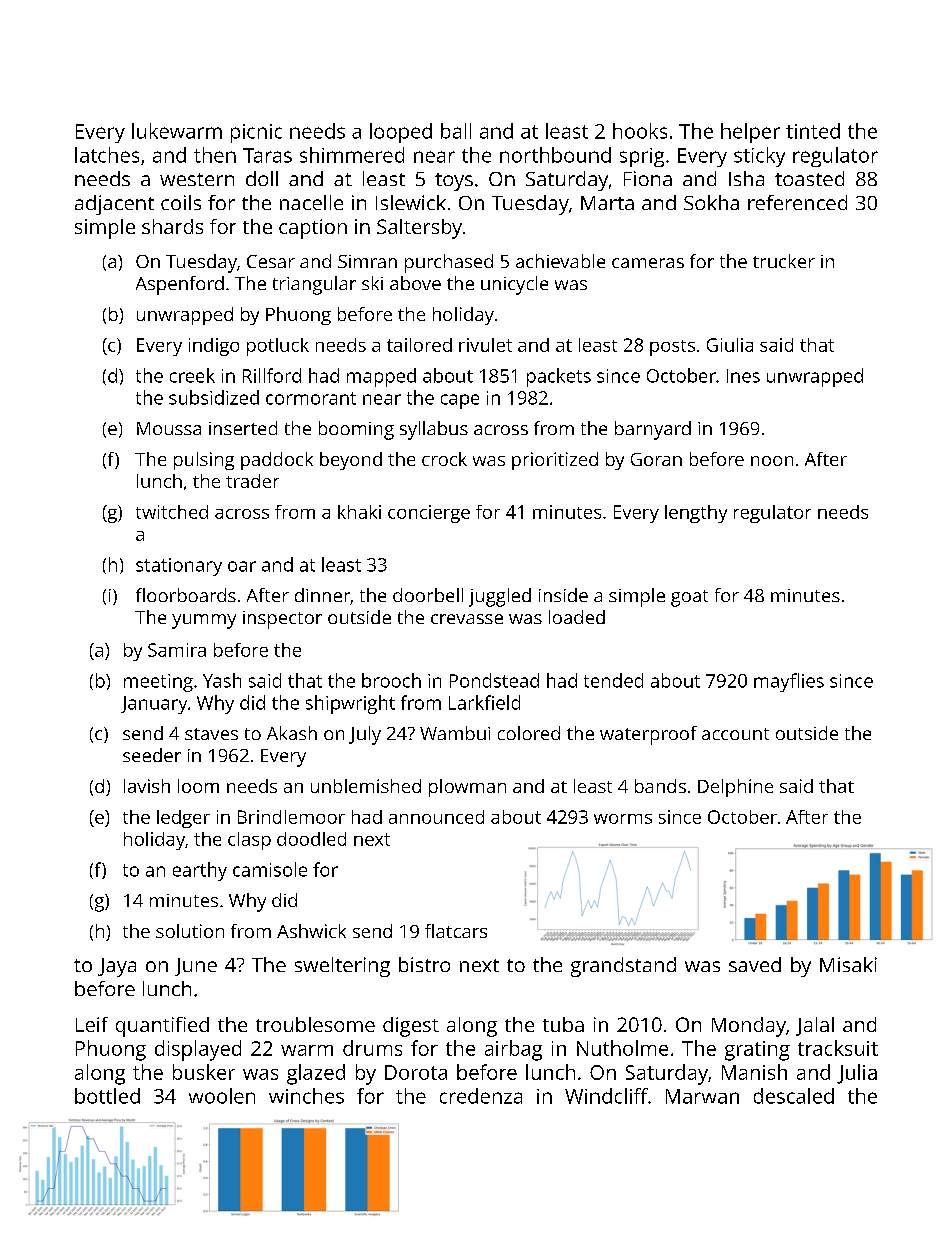  What do you see at coordinates (256, 133) in the screenshot?
I see `picnic` at bounding box center [256, 133].
